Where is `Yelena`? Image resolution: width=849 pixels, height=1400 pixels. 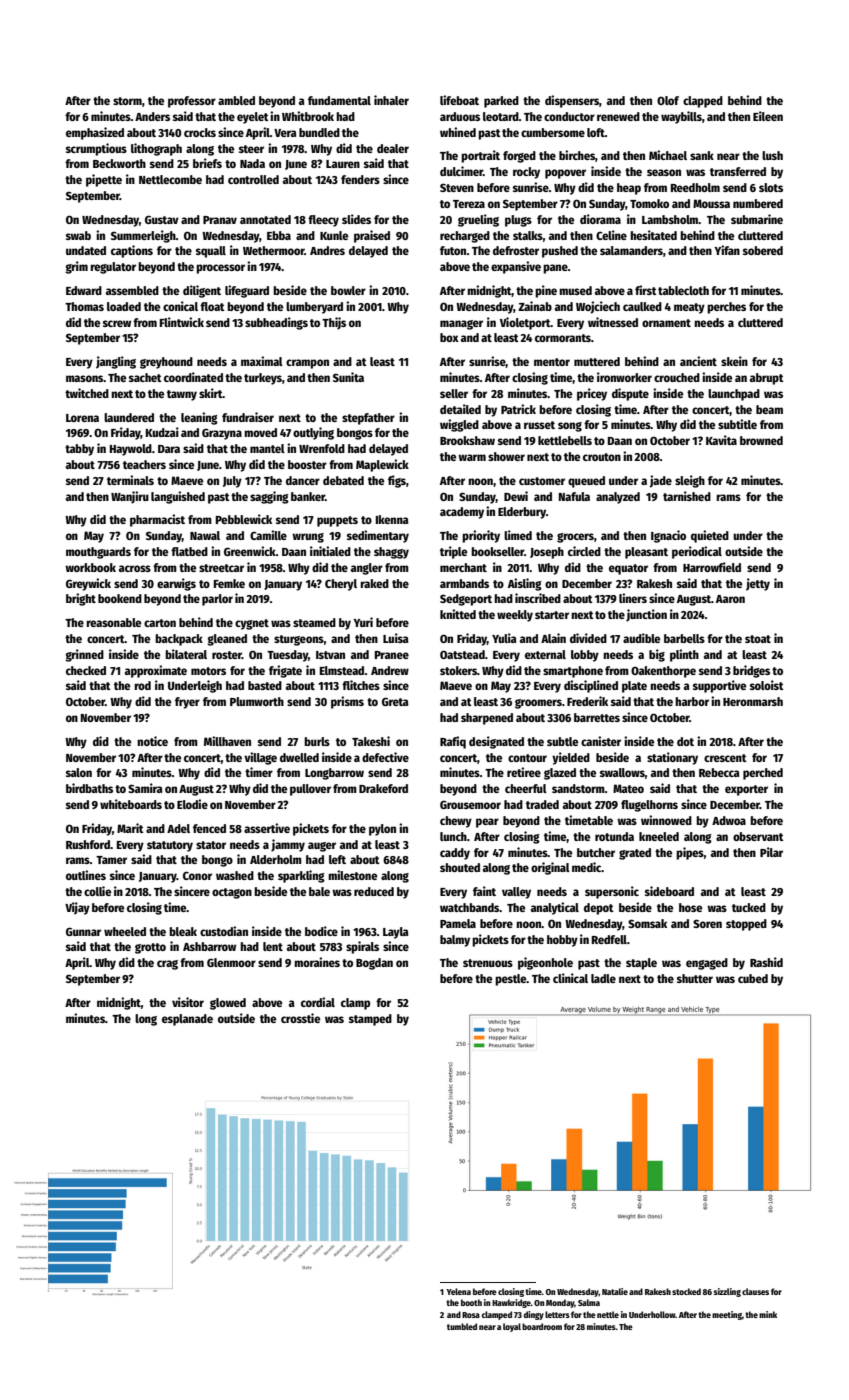 Yelena is located at coordinates (458, 1291).
